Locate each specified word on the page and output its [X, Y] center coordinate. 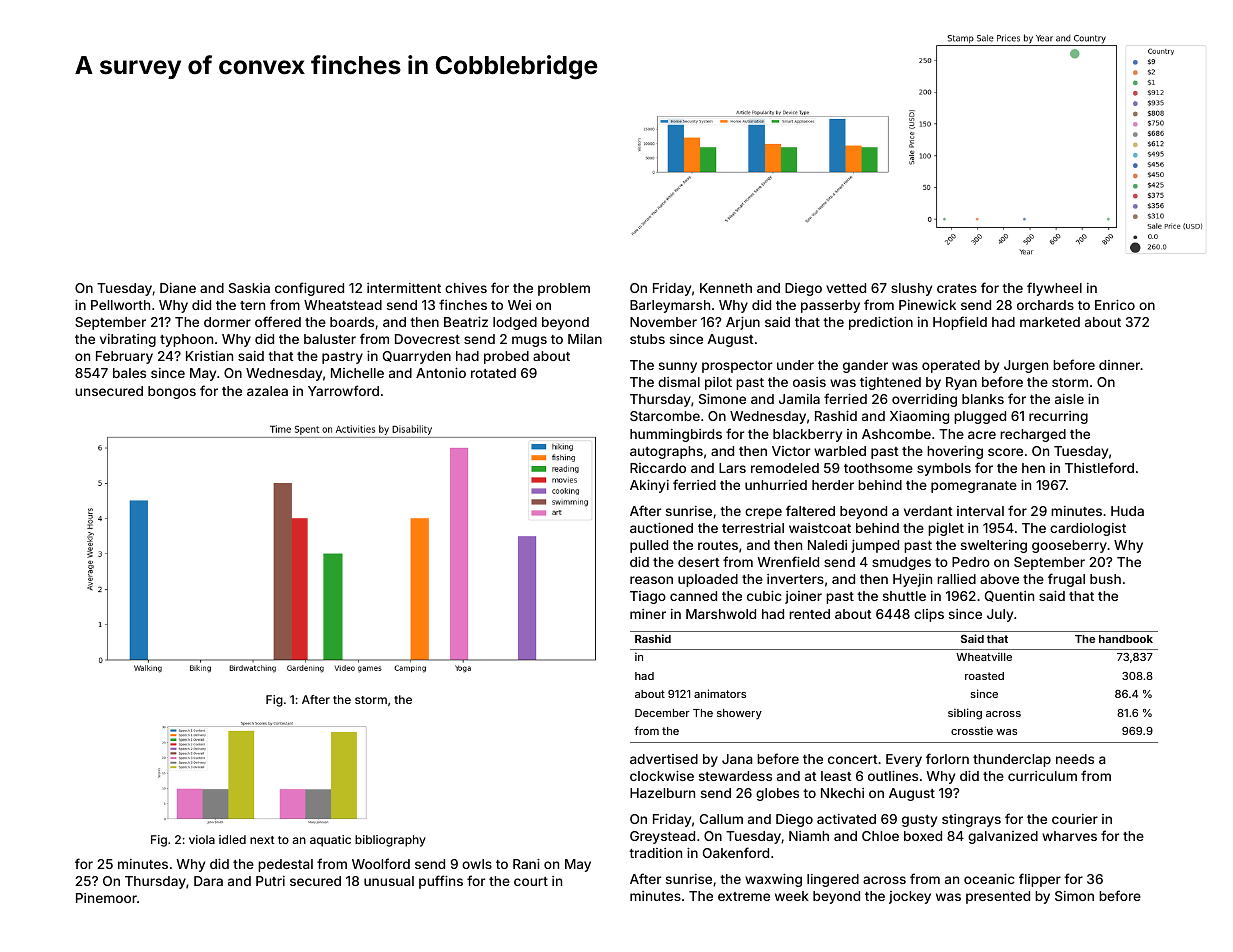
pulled [649, 546]
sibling [965, 714]
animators [720, 693]
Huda [1127, 511]
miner [648, 614]
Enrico [1115, 305]
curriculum [1042, 776]
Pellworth [120, 305]
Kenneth [726, 288]
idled [232, 839]
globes [777, 794]
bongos [172, 392]
